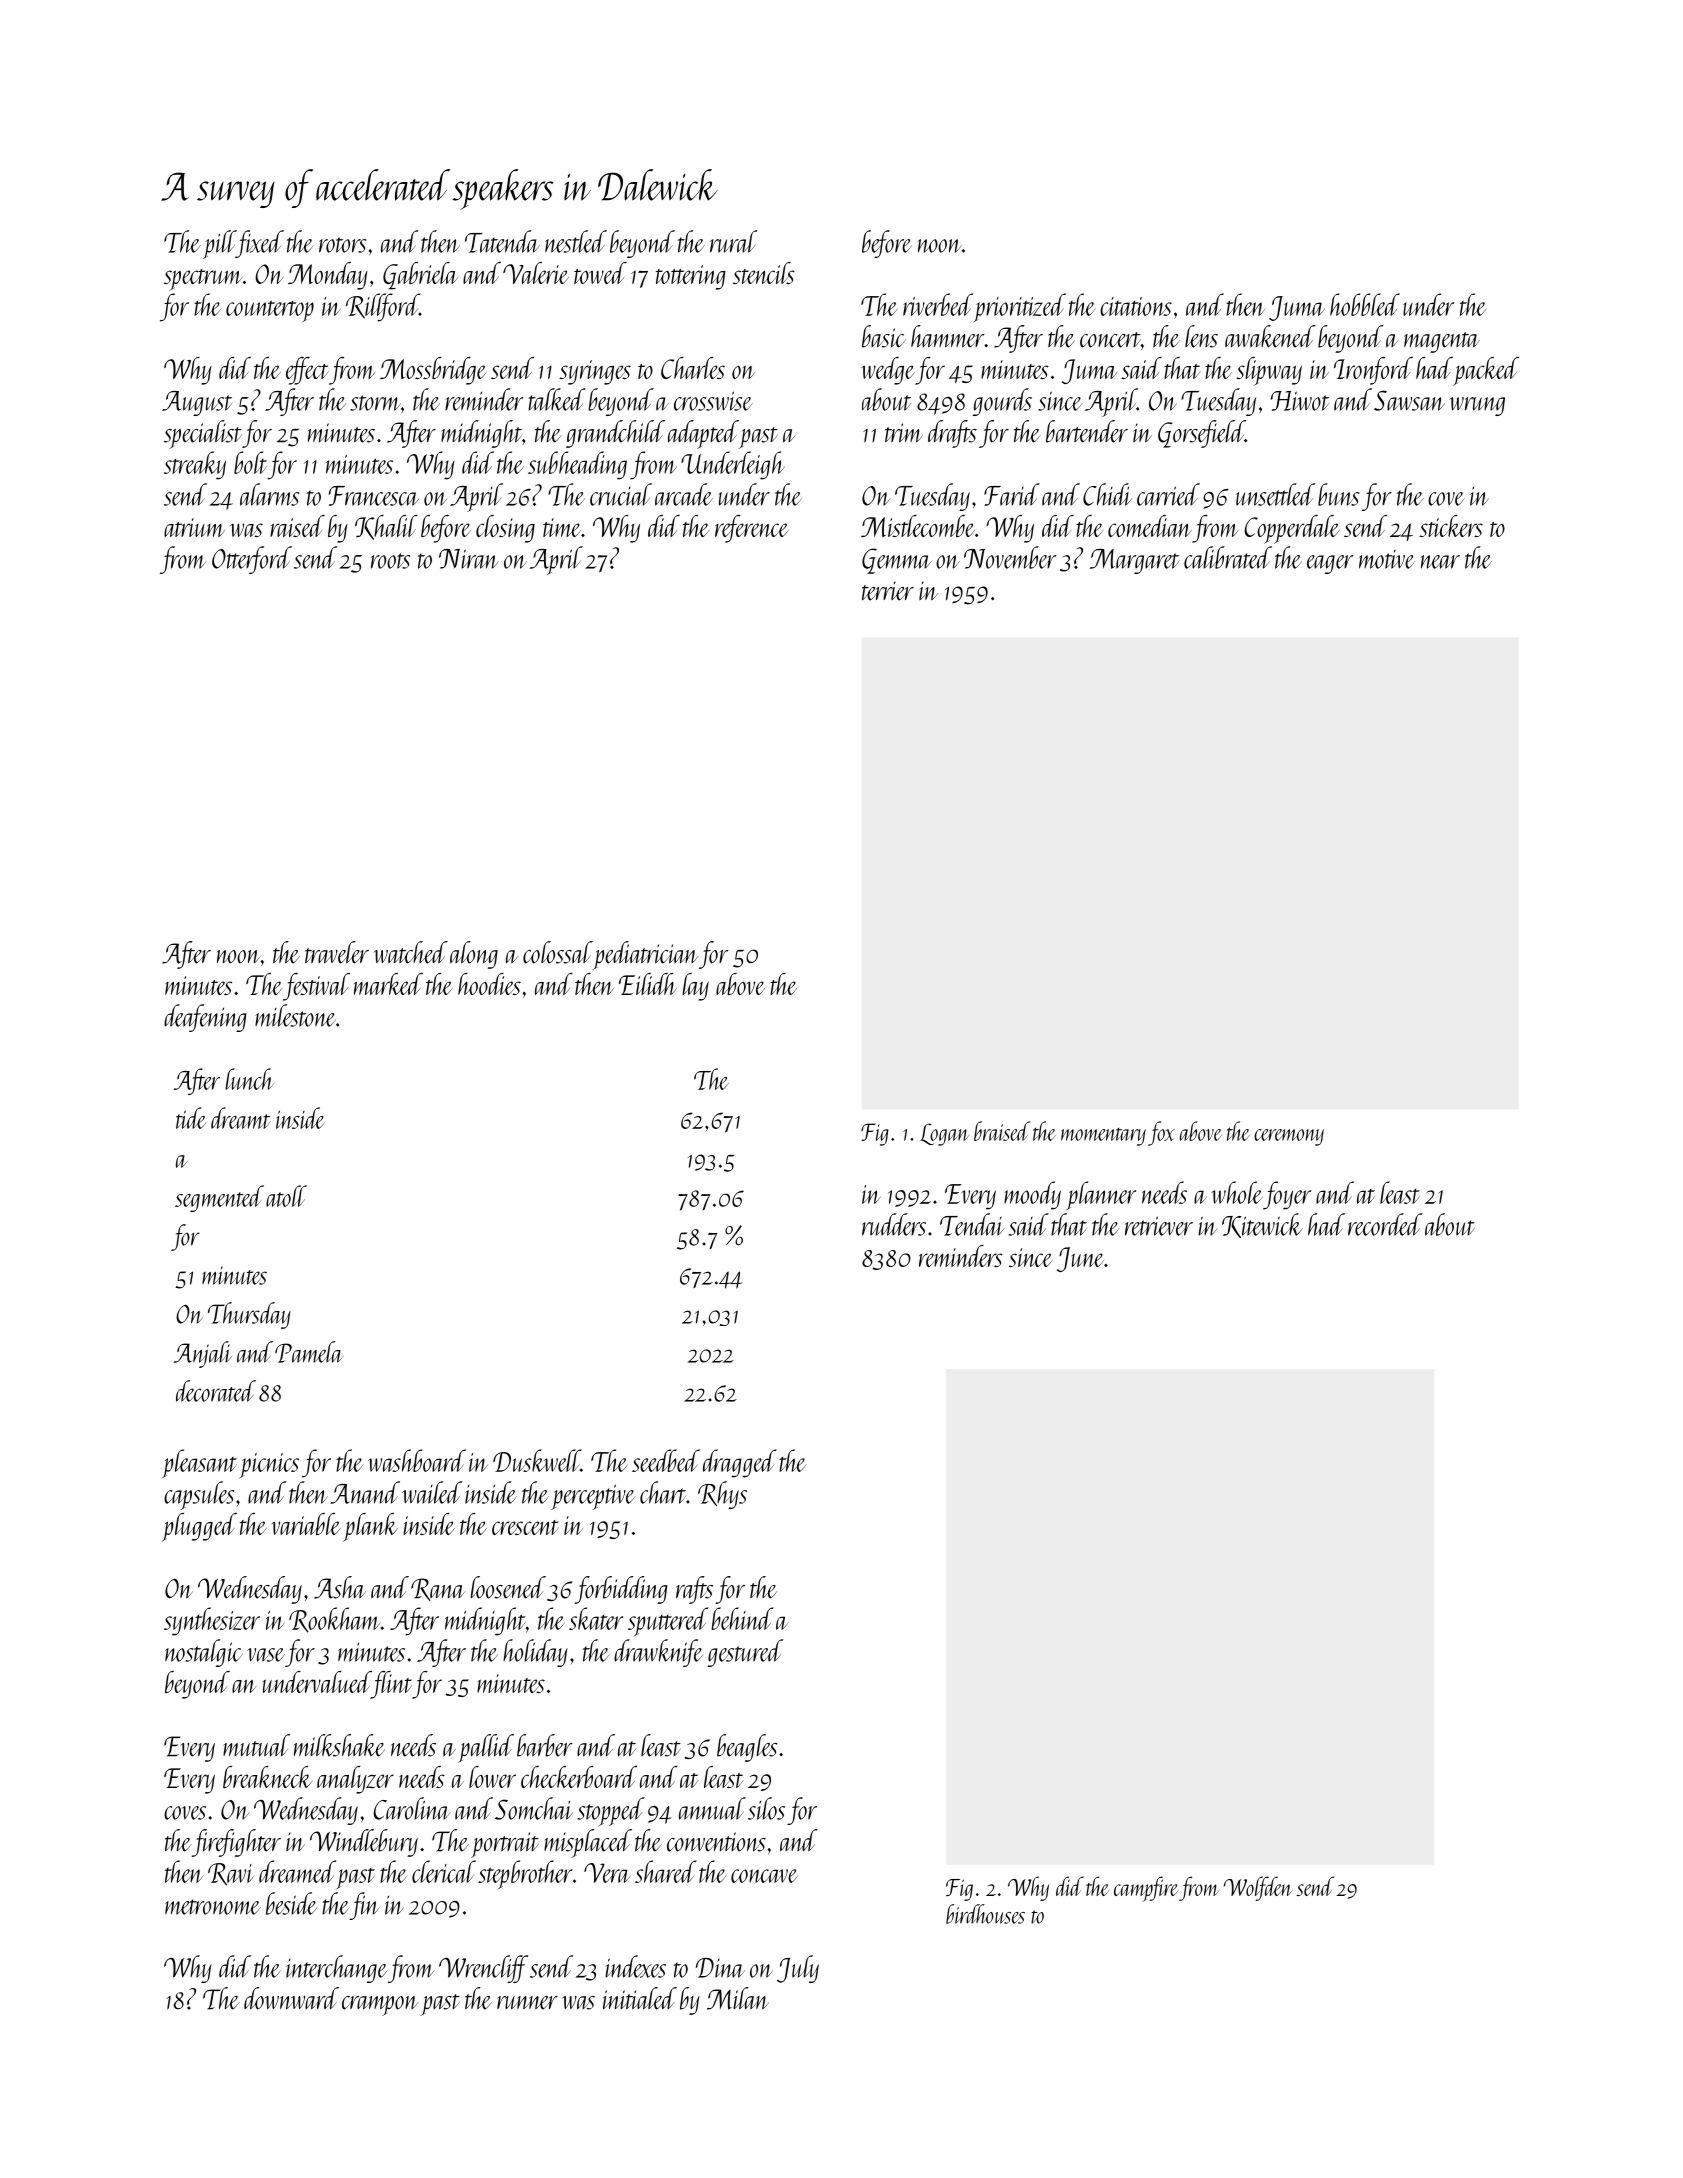 This page has width=1683, height=2178. What do you see at coordinates (1258, 1888) in the page?
I see `Wolfden` at bounding box center [1258, 1888].
